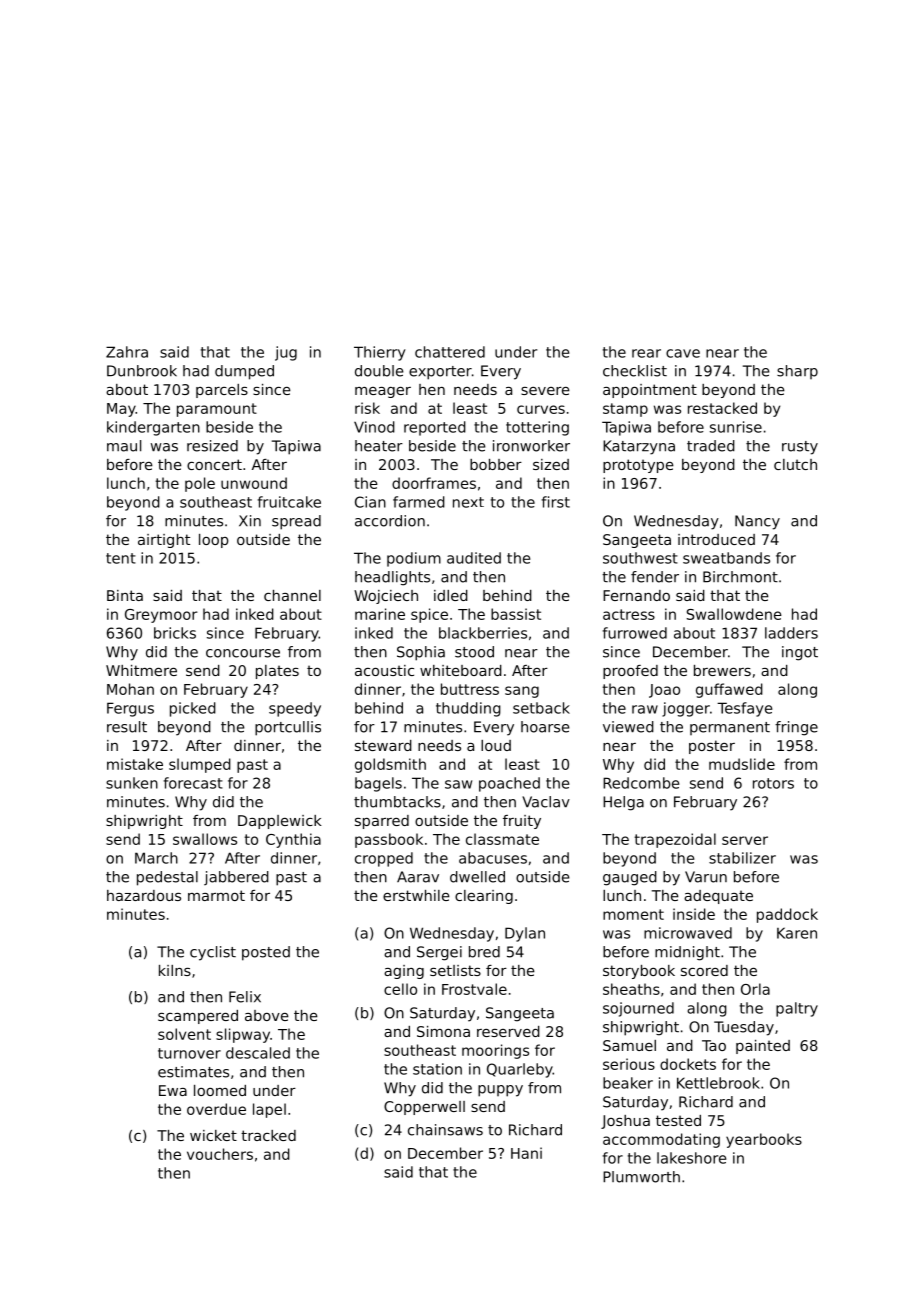  What do you see at coordinates (286, 353) in the screenshot?
I see `jug` at bounding box center [286, 353].
